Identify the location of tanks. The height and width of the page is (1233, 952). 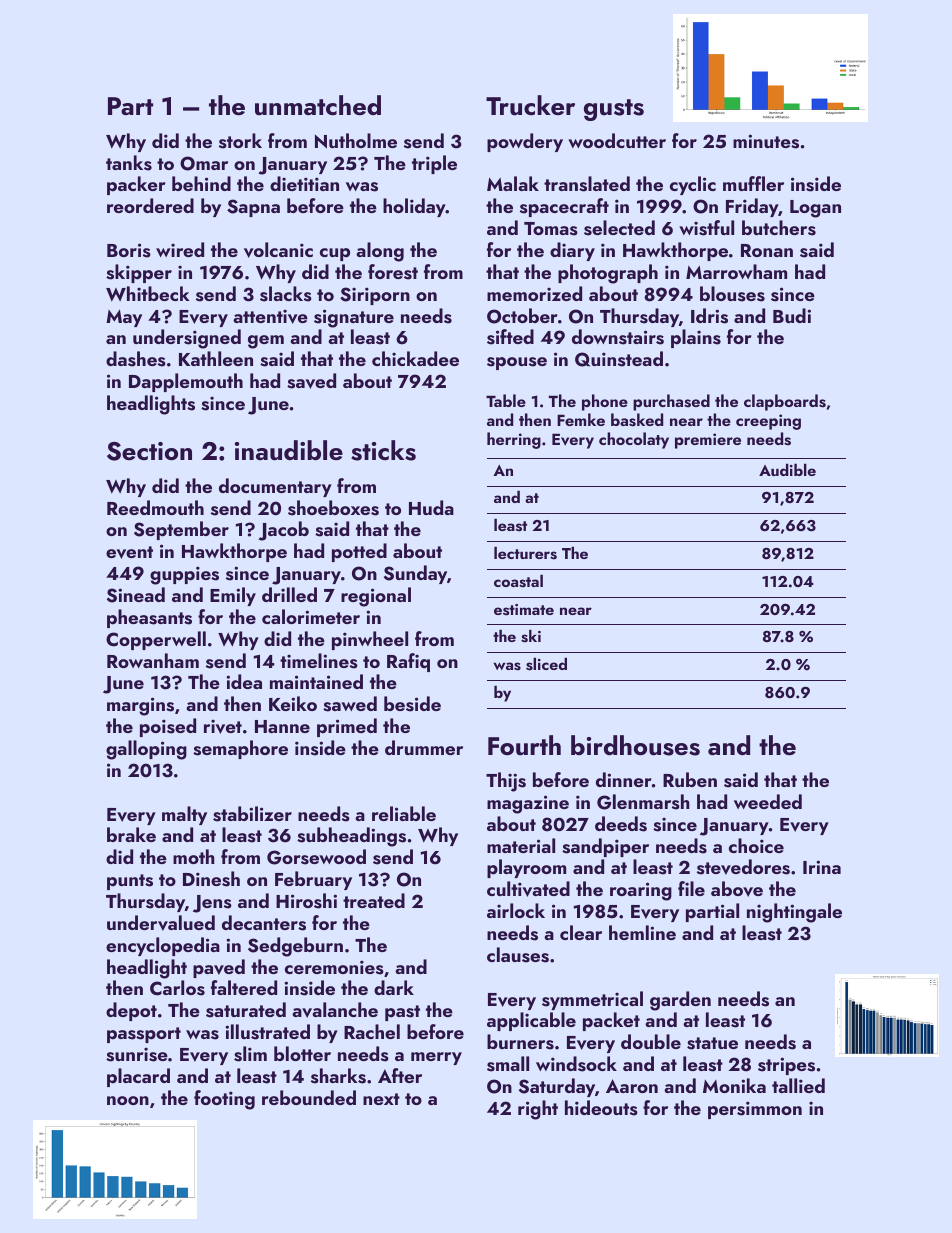
(129, 163).
